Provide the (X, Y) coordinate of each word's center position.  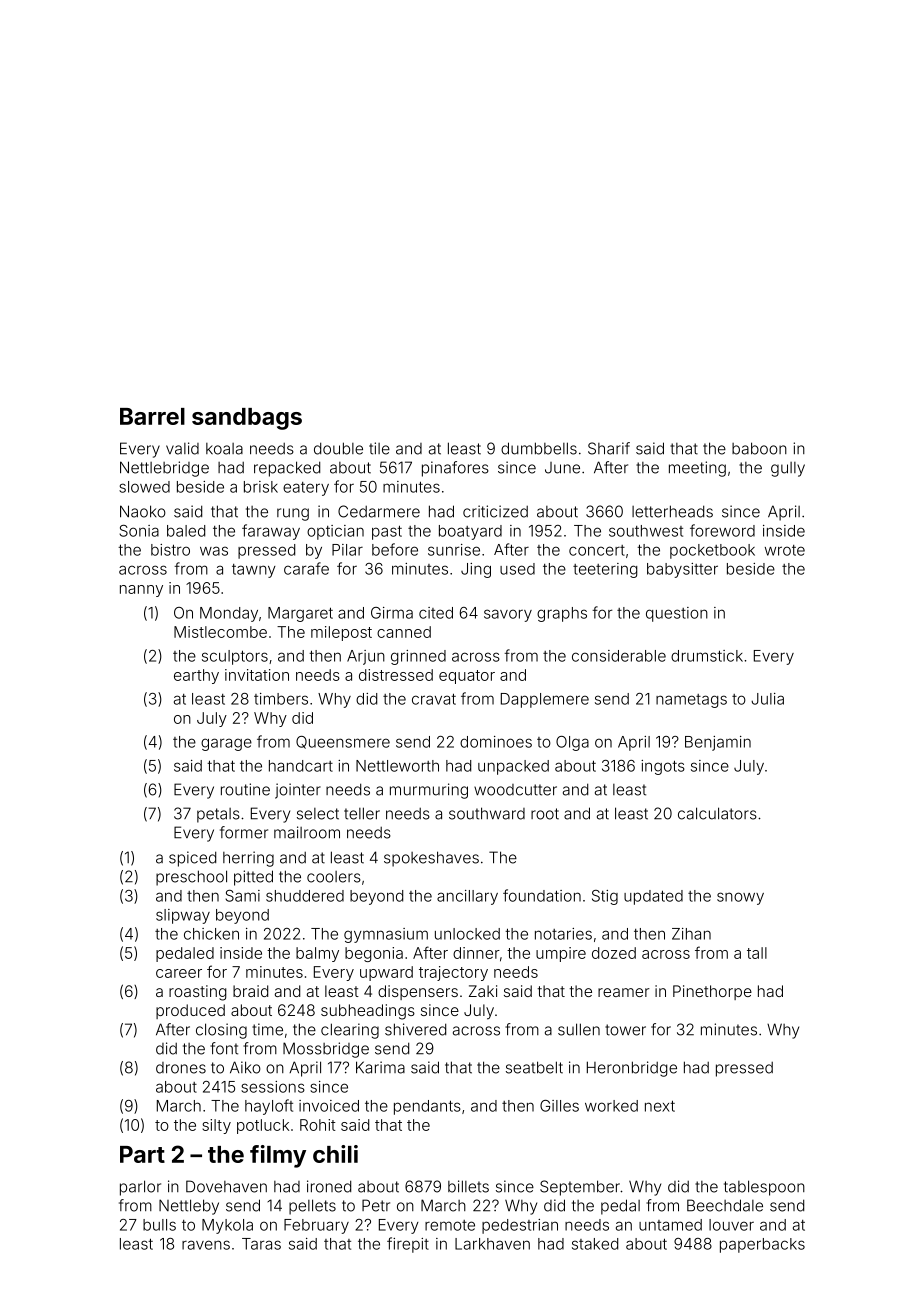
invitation (257, 675)
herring (248, 859)
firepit (408, 1245)
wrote (785, 550)
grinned (418, 657)
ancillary (467, 897)
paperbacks (762, 1245)
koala (224, 449)
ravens (206, 1245)
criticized (495, 511)
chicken (211, 934)
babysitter (682, 570)
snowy (740, 898)
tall (757, 953)
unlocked (467, 934)
